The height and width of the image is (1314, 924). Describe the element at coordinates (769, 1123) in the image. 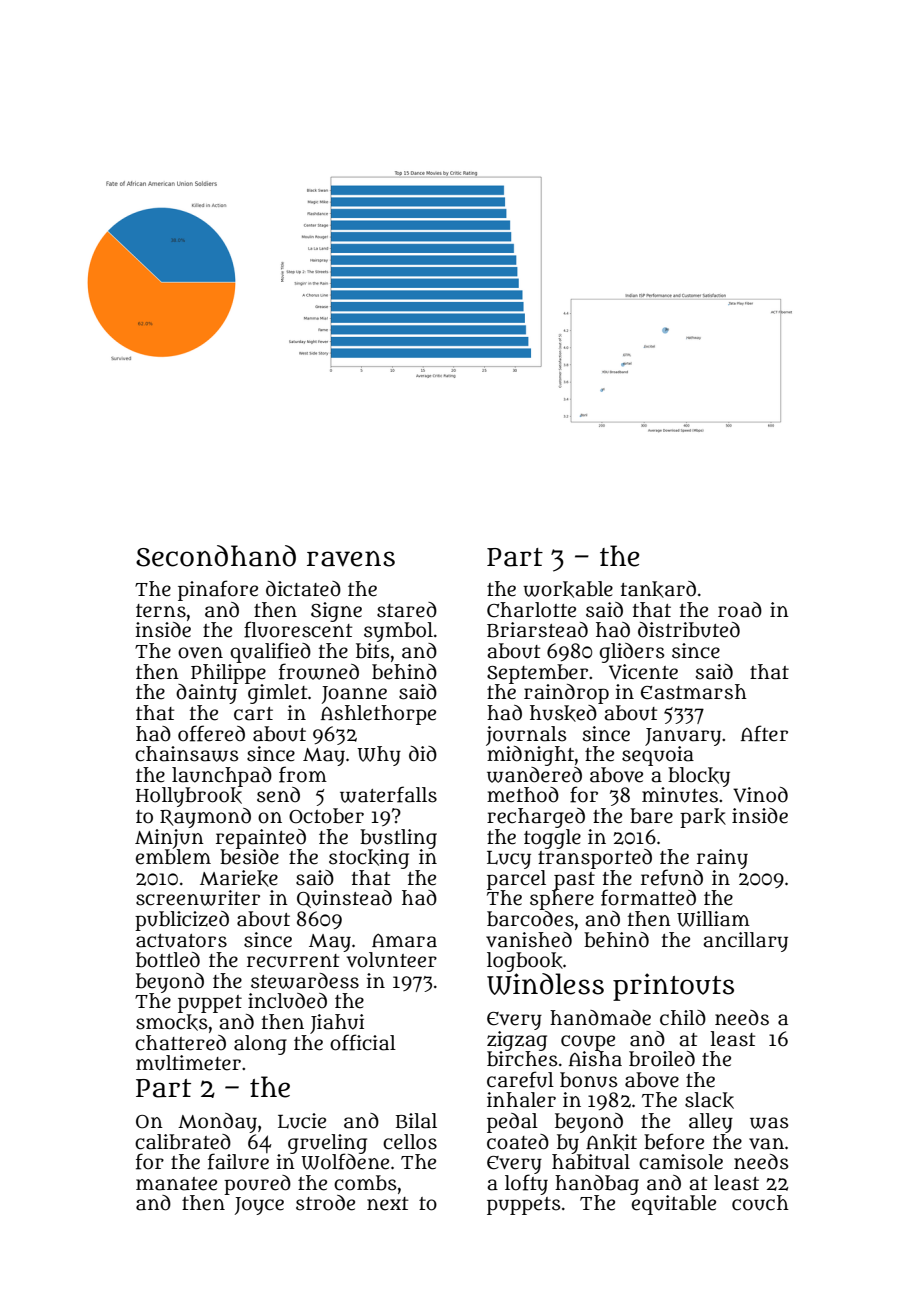

I see `was` at that location.
